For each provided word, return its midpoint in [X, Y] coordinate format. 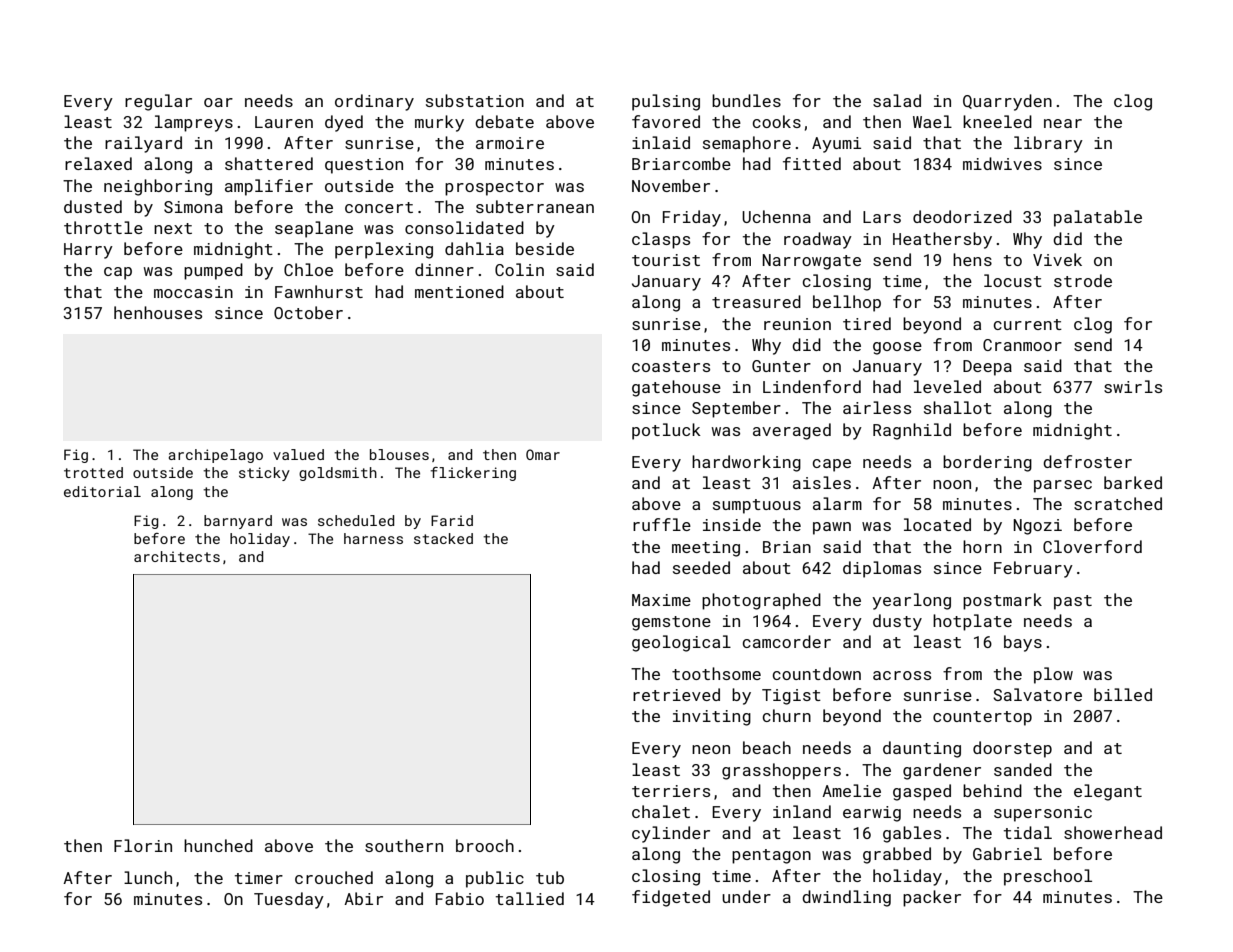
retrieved [676, 694]
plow [1053, 675]
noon [952, 484]
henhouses [158, 312]
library [1048, 144]
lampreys [194, 123]
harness [373, 538]
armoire [510, 143]
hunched [218, 845]
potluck [666, 431]
